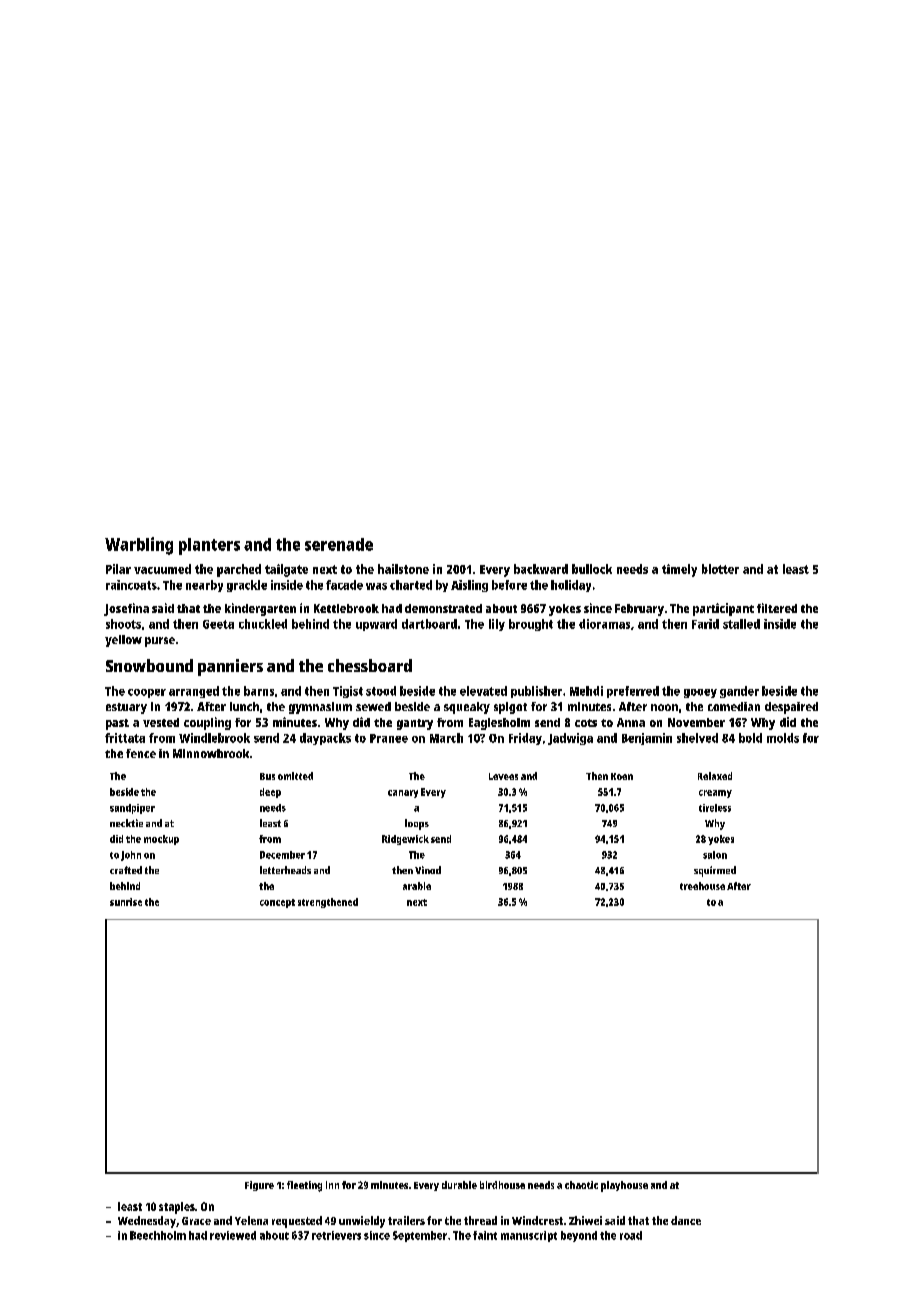 Image resolution: width=924 pixels, height=1308 pixels. Describe the element at coordinates (459, 1185) in the document. I see `durable` at that location.
